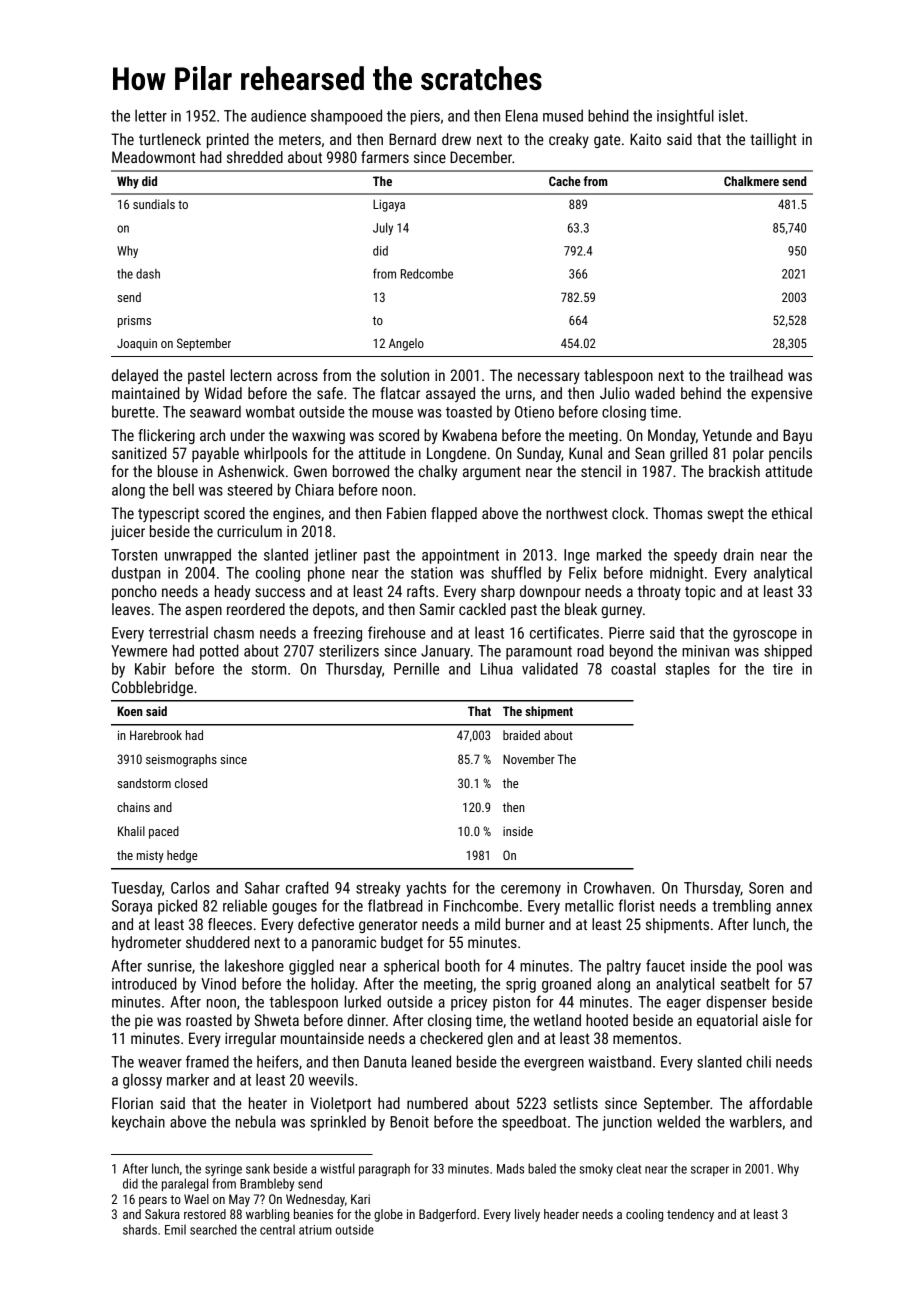 This screenshot has width=924, height=1314. I want to click on sanitized, so click(139, 453).
